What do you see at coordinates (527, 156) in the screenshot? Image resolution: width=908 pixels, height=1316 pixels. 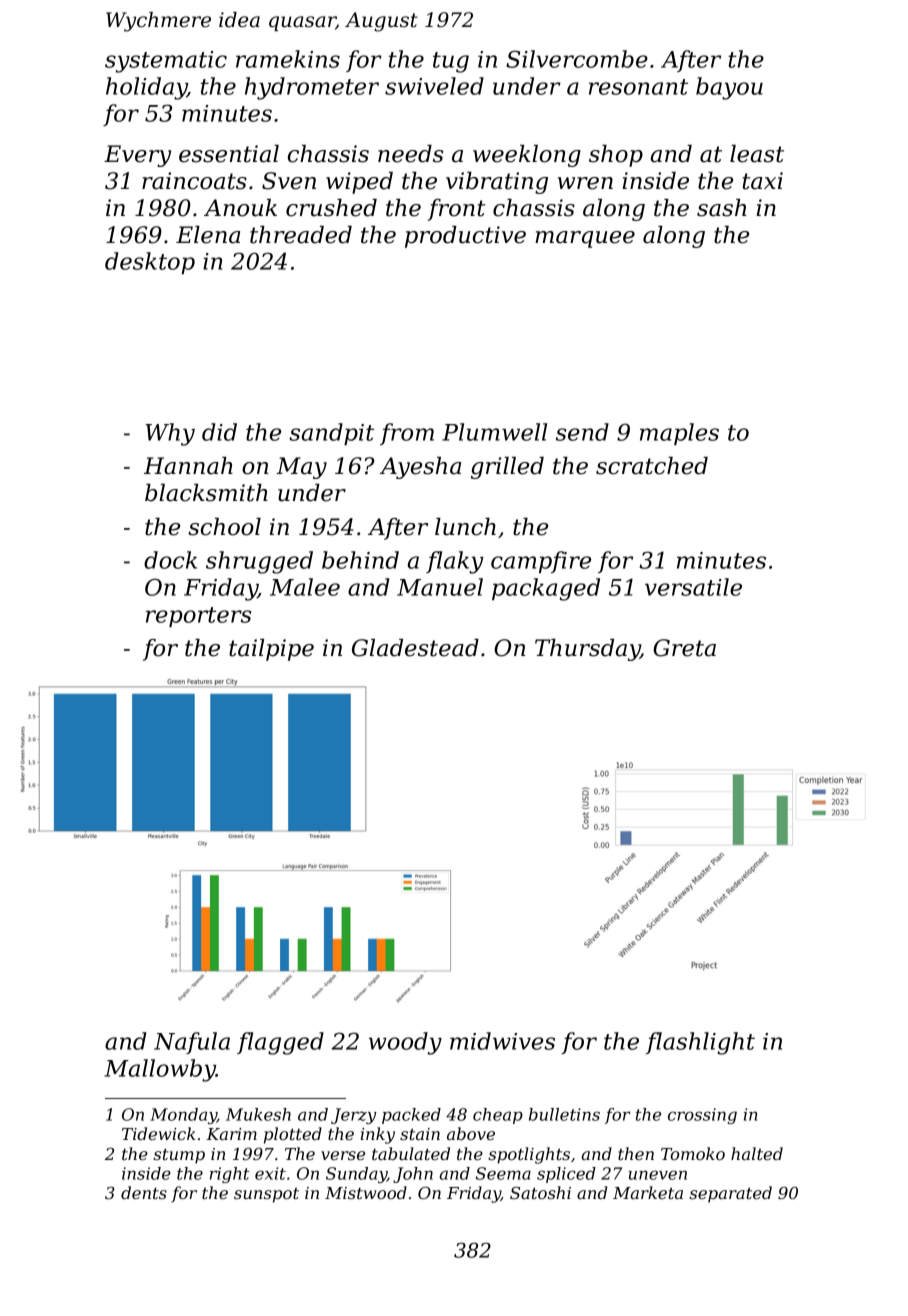 I see `weeklong` at bounding box center [527, 156].
